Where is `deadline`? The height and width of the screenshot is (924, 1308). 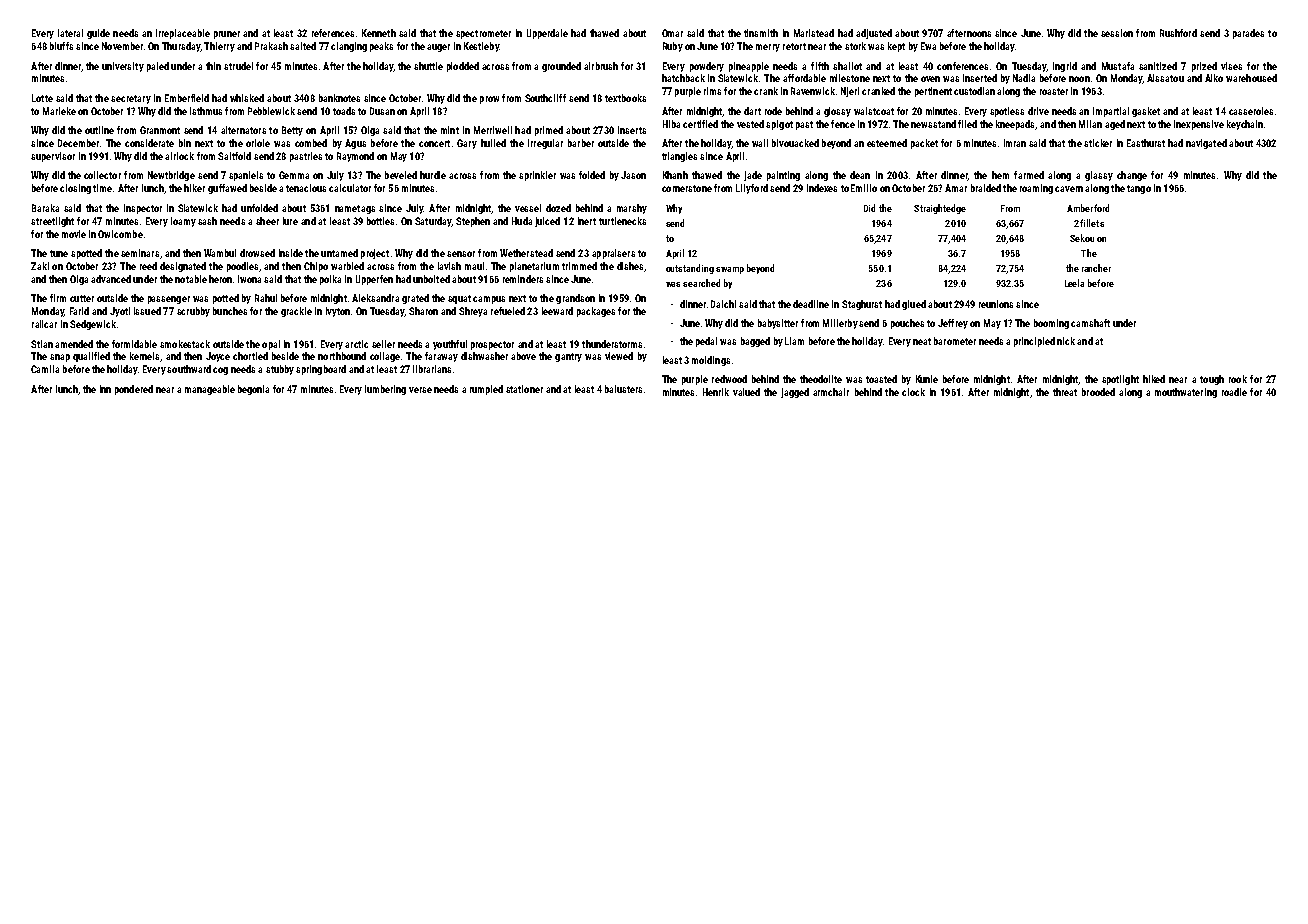
deadline is located at coordinates (811, 304).
